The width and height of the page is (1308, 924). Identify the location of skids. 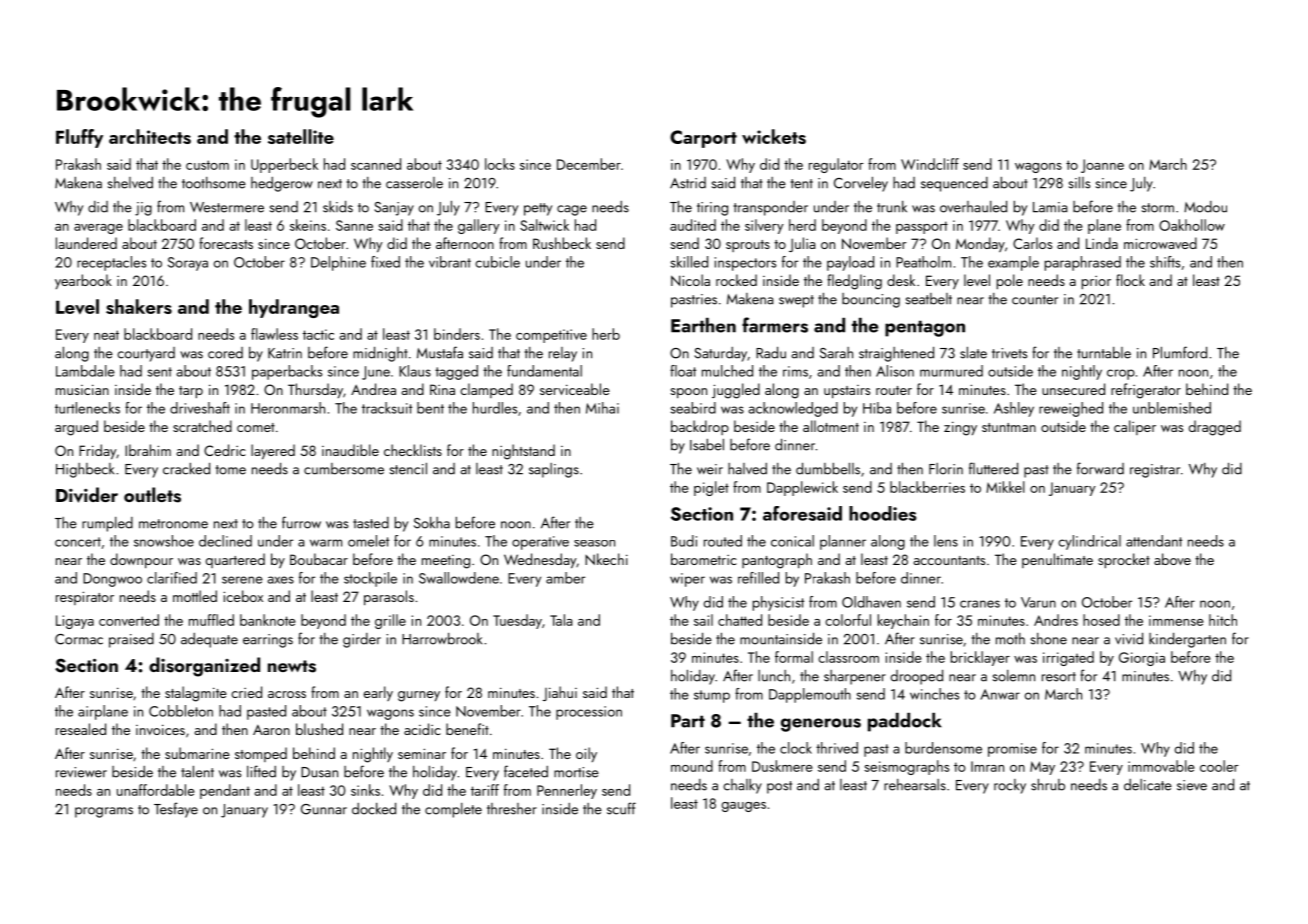
(338, 206).
